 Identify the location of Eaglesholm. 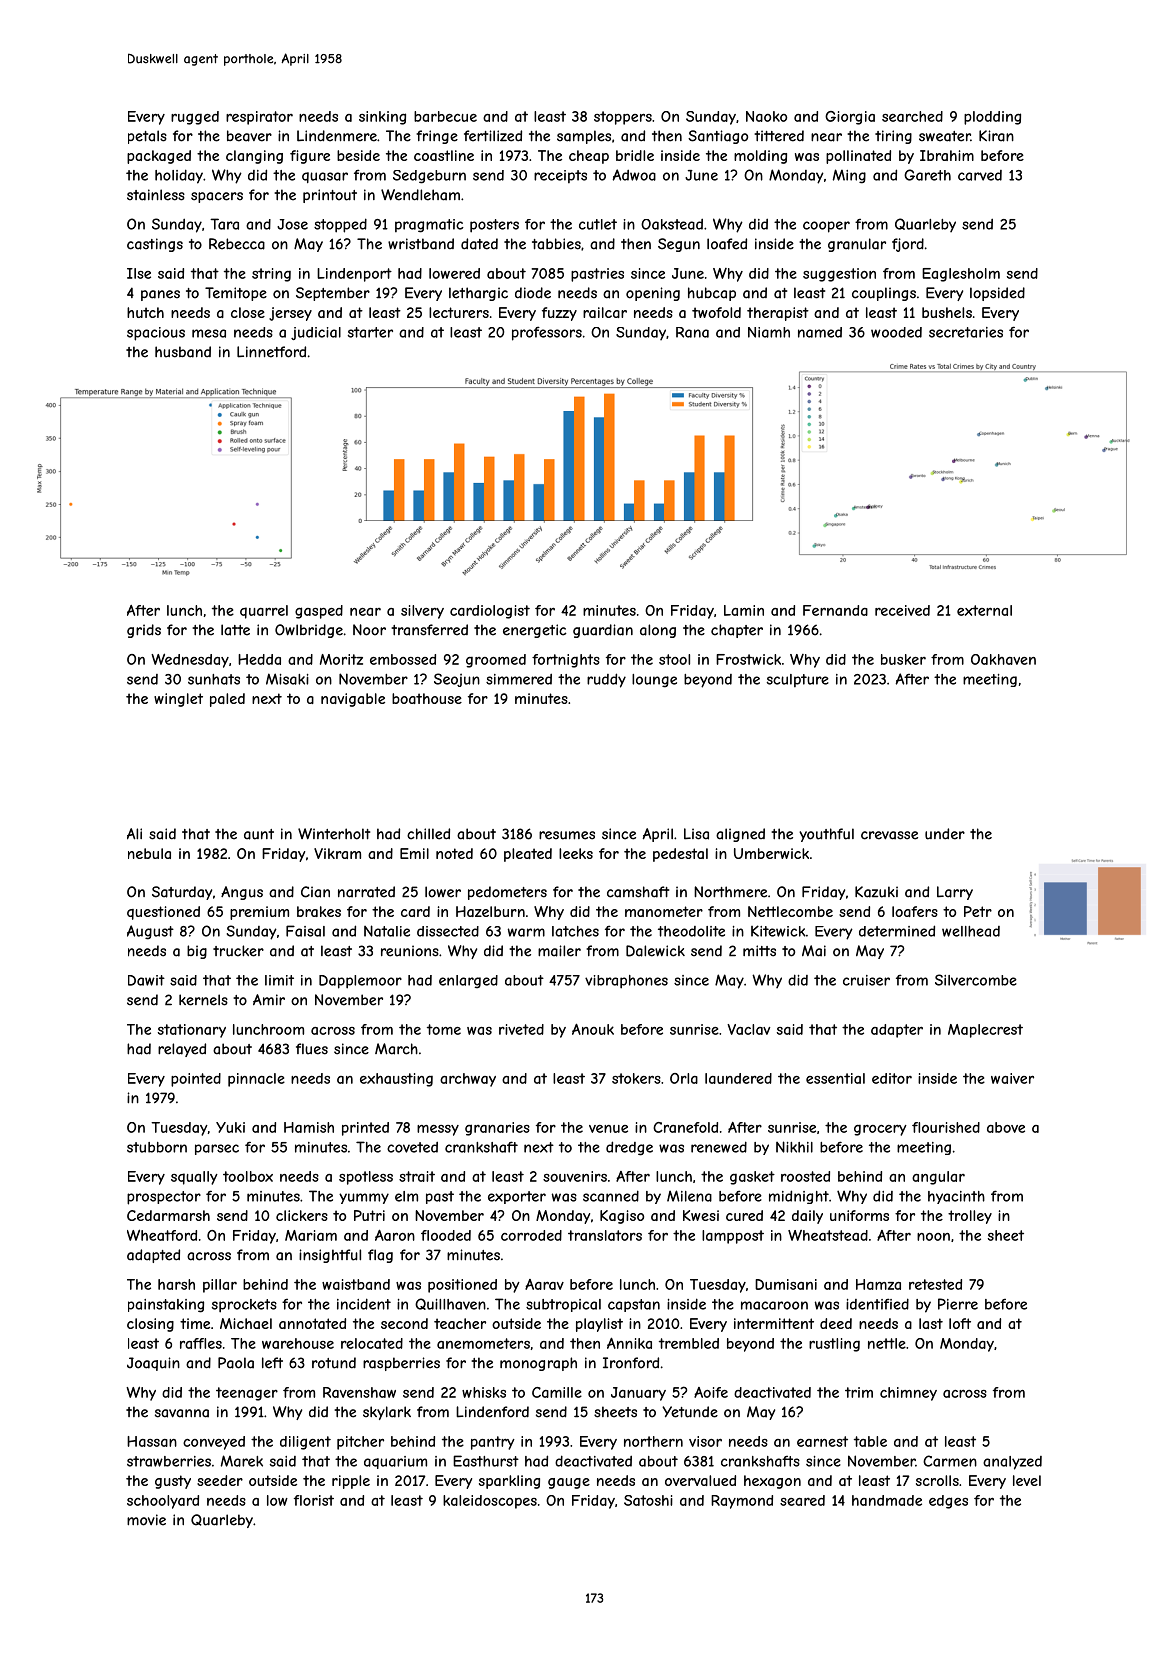
(961, 275).
